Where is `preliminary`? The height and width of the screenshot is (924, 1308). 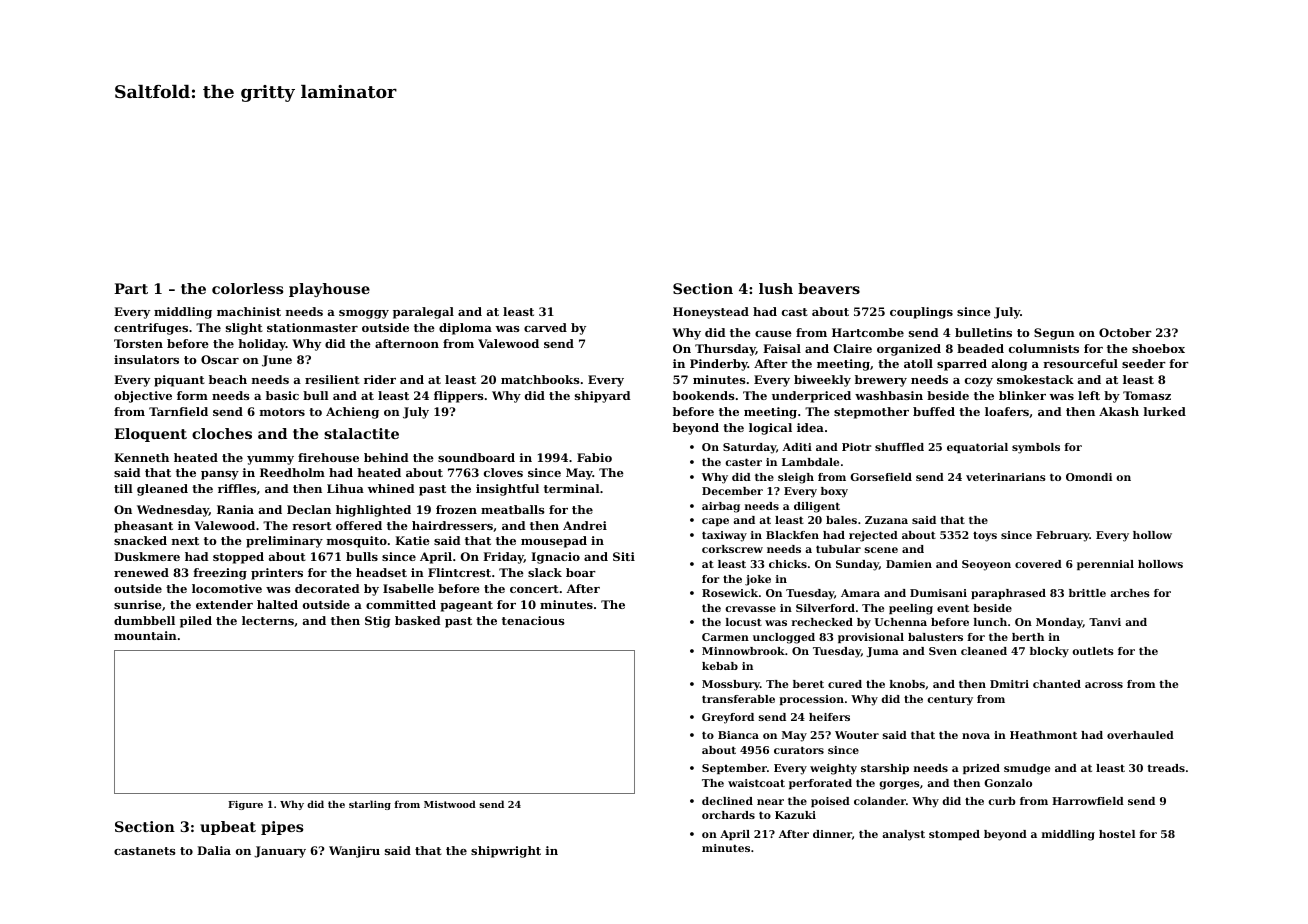
preliminary is located at coordinates (284, 542).
